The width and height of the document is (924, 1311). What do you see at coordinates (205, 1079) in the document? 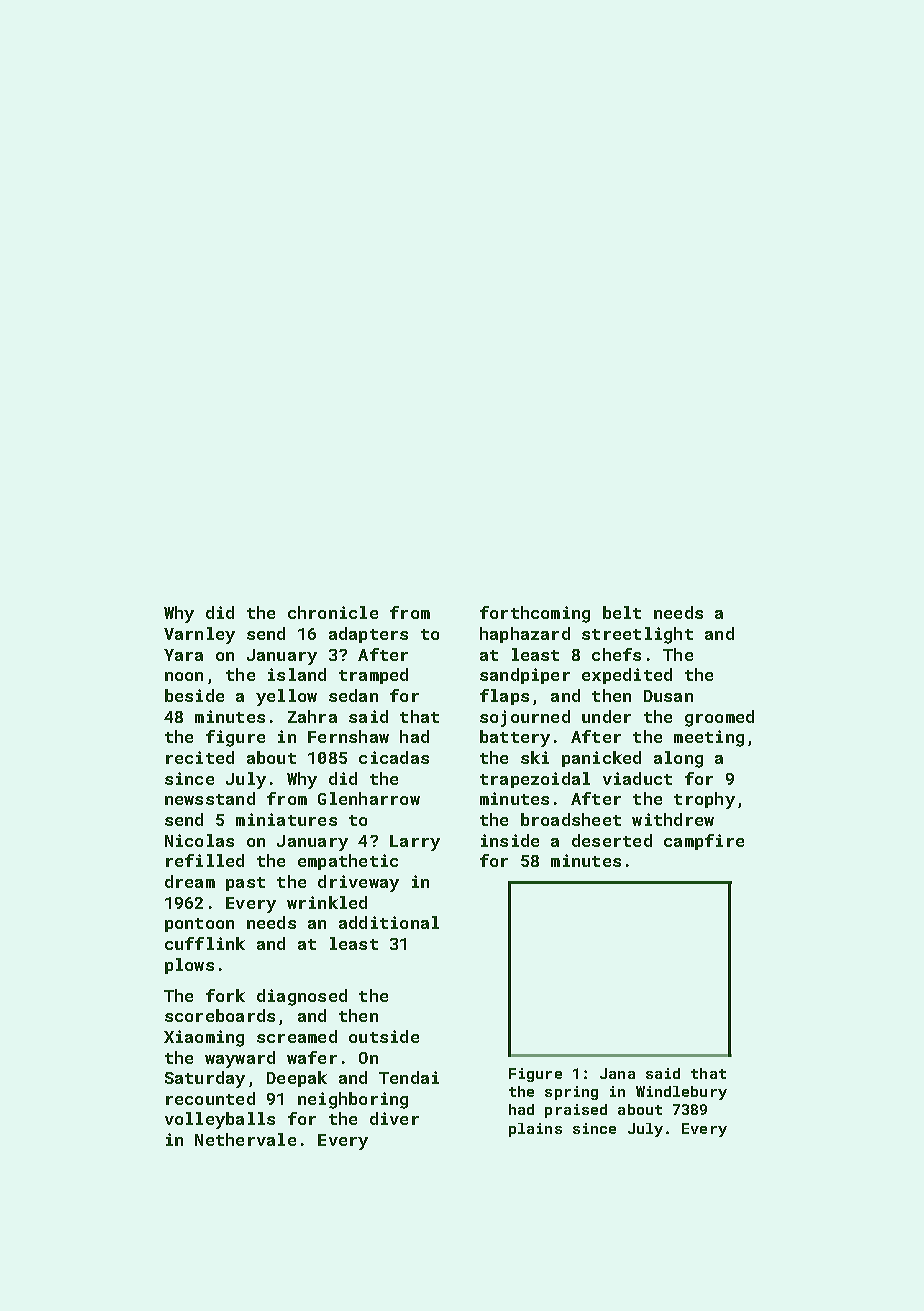
I see `Saturday` at bounding box center [205, 1079].
